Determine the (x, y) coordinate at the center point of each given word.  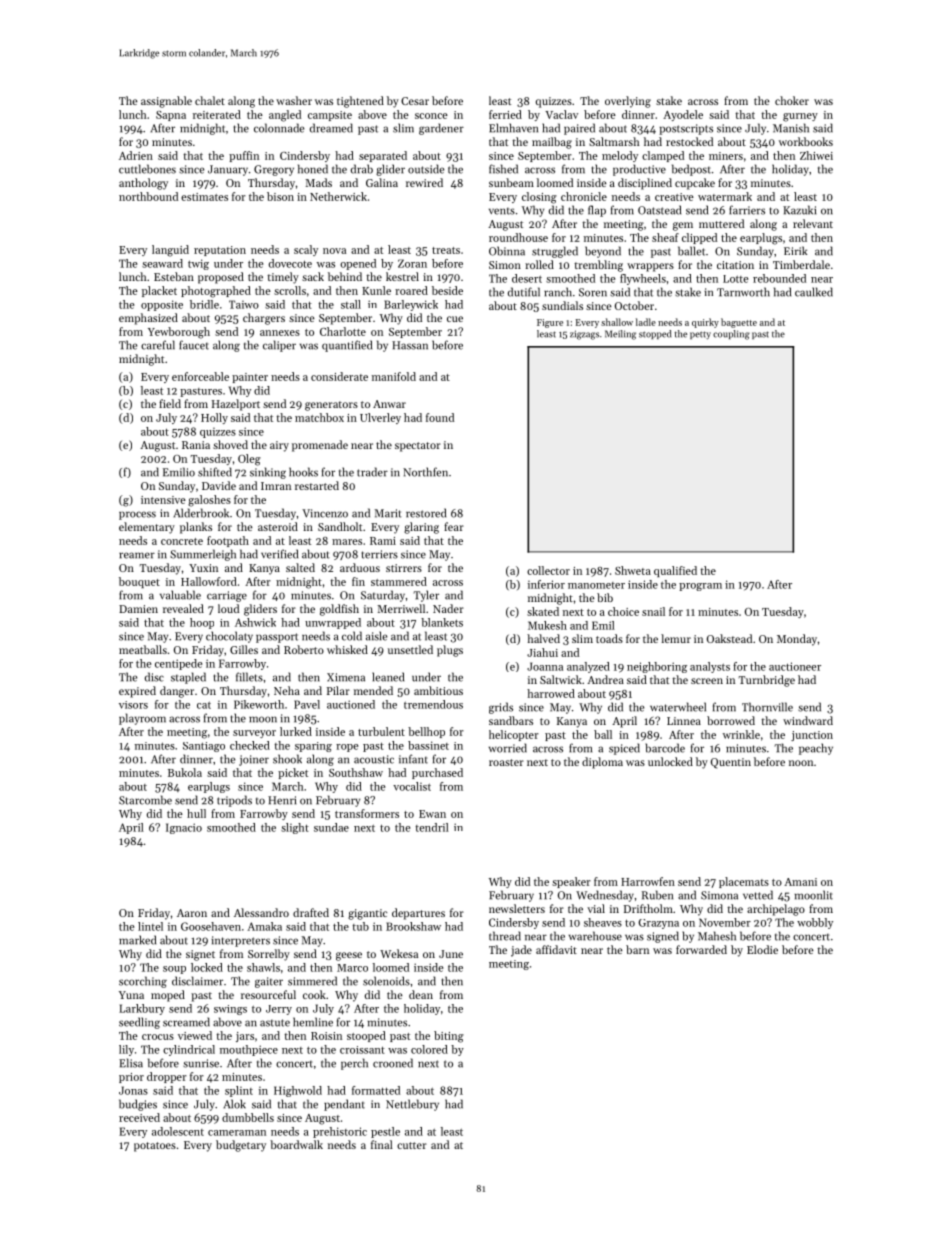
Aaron (192, 913)
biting (449, 1037)
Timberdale (801, 264)
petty (700, 335)
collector (548, 570)
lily (126, 1050)
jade (521, 951)
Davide (219, 485)
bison (280, 196)
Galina (382, 182)
